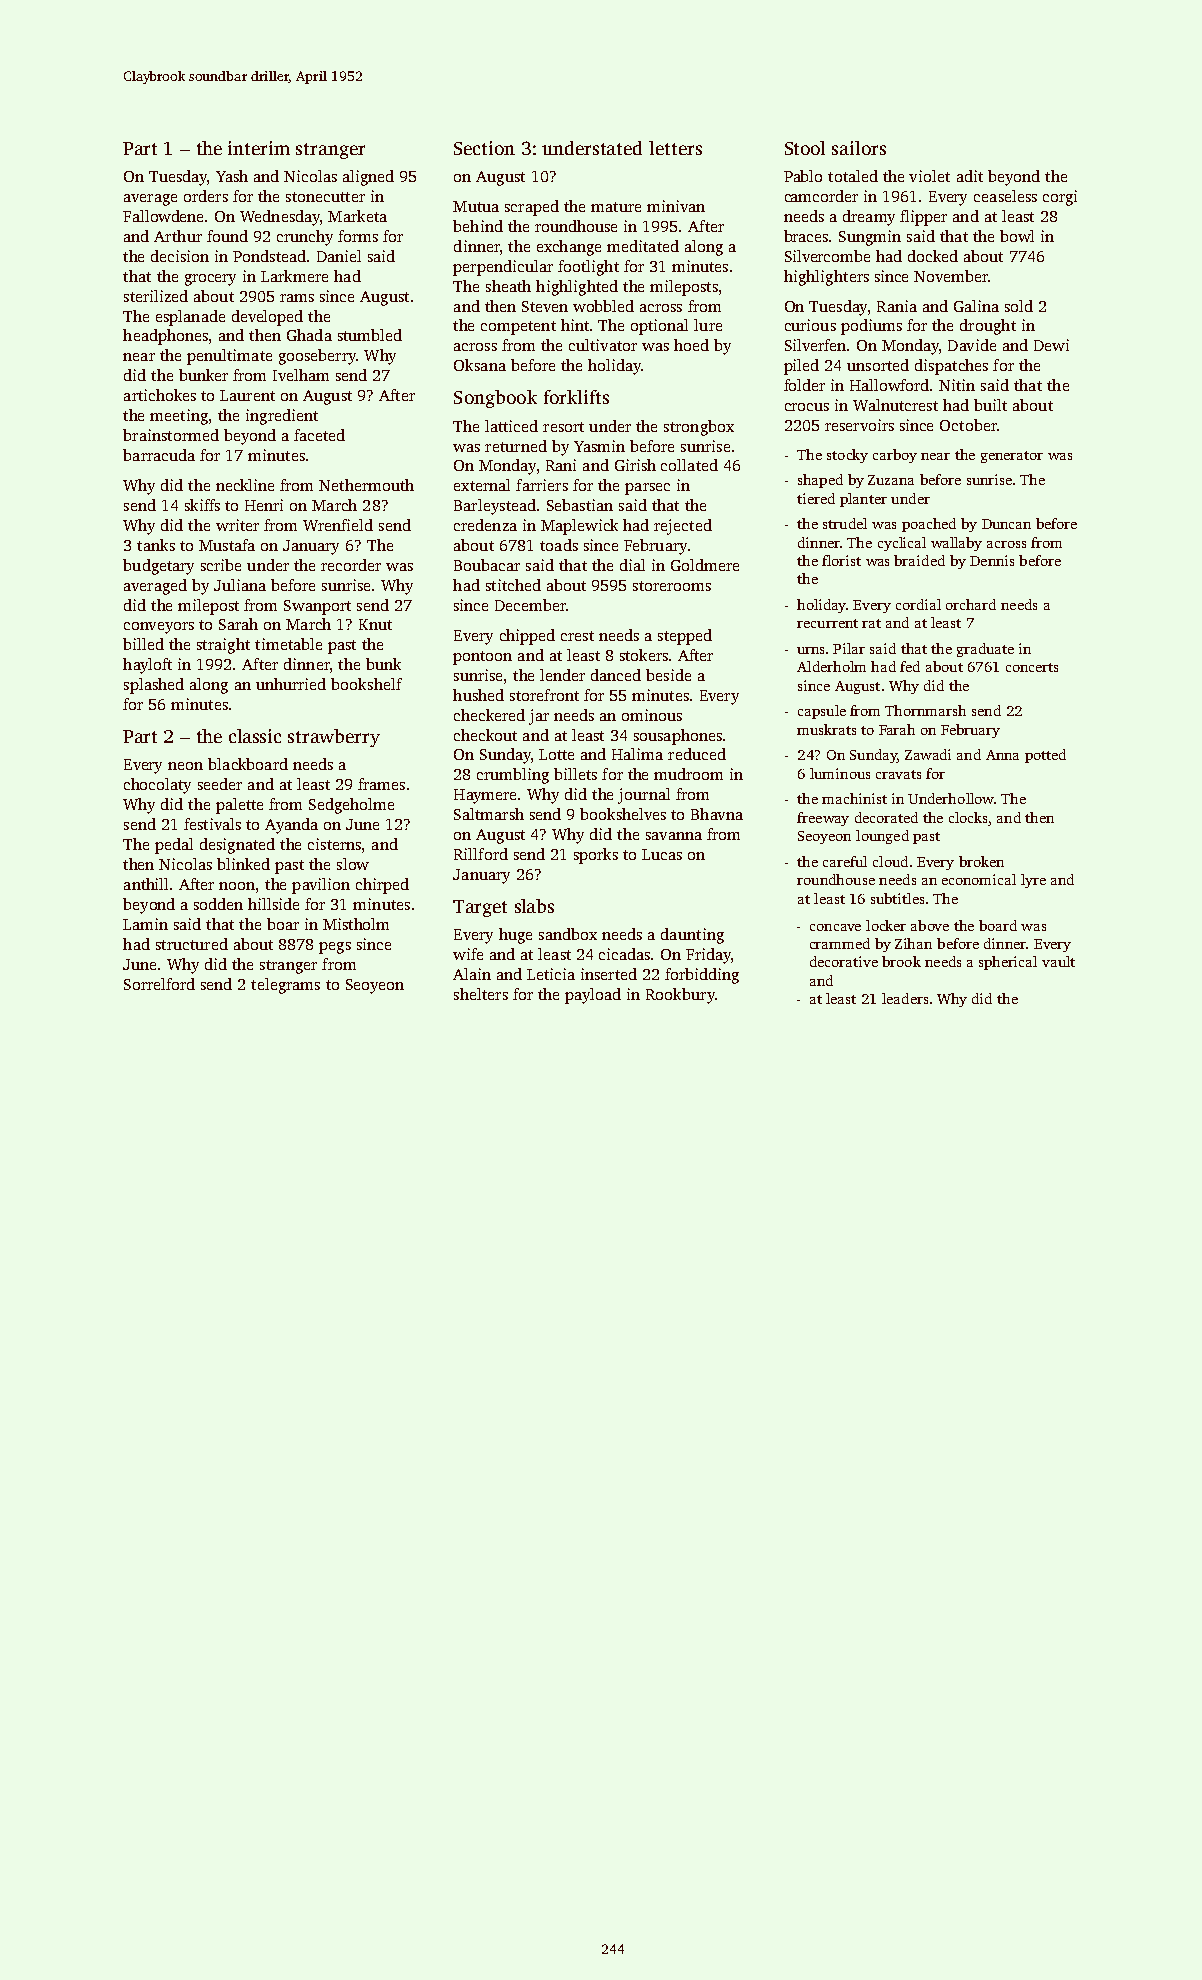  I want to click on billed, so click(143, 644).
